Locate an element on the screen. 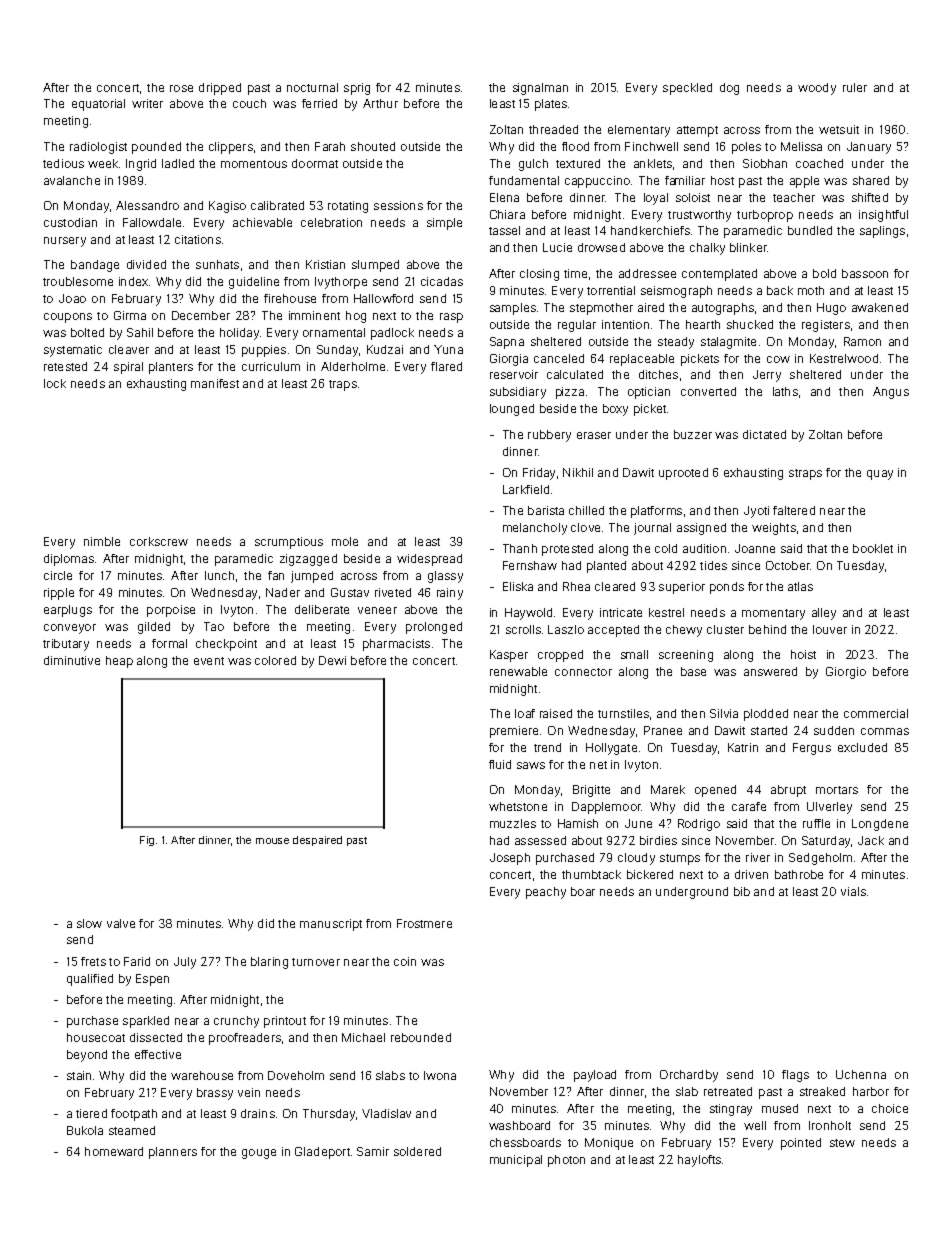 The height and width of the screenshot is (1233, 952). signalman is located at coordinates (540, 89).
